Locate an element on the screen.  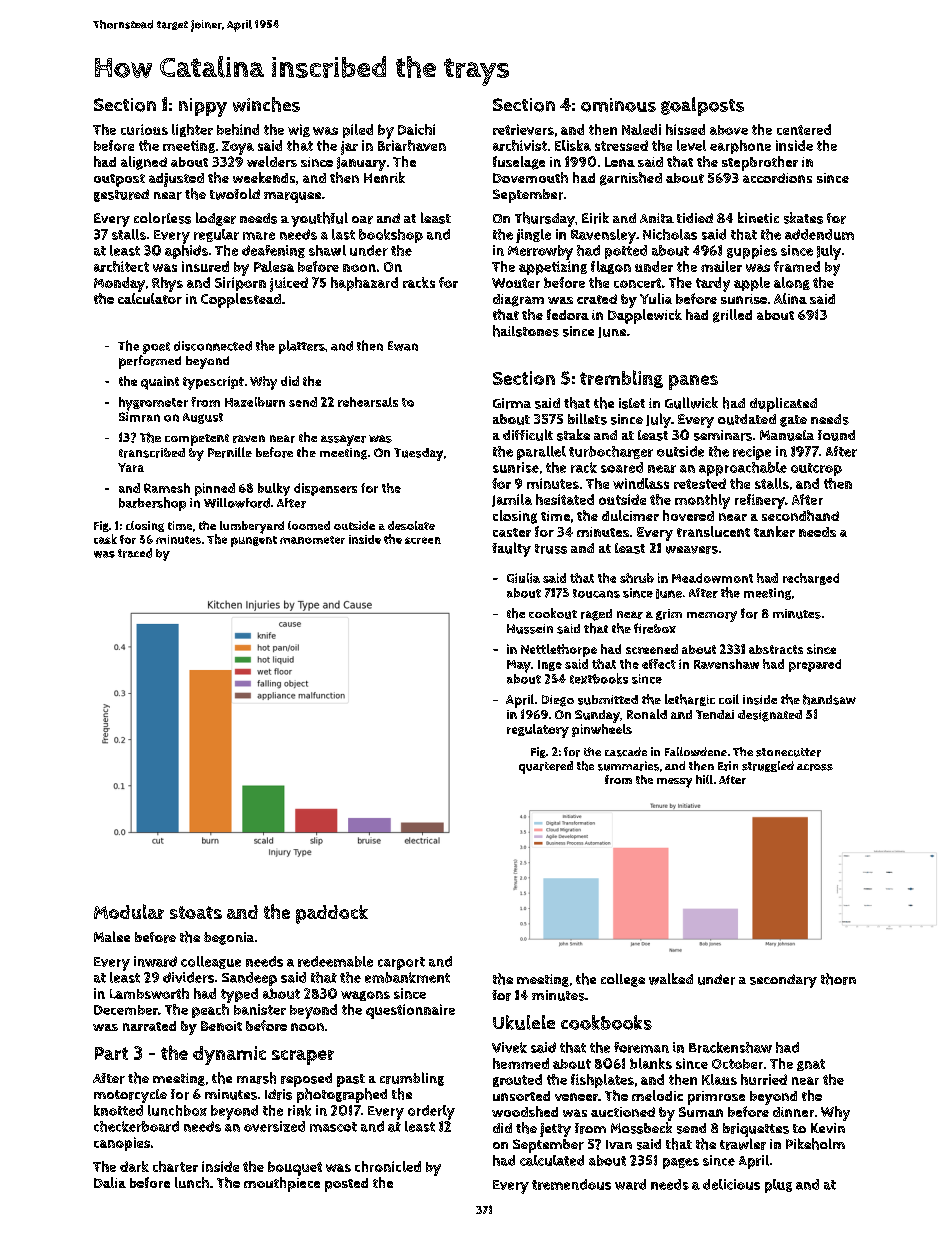
Copplestead is located at coordinates (241, 300).
